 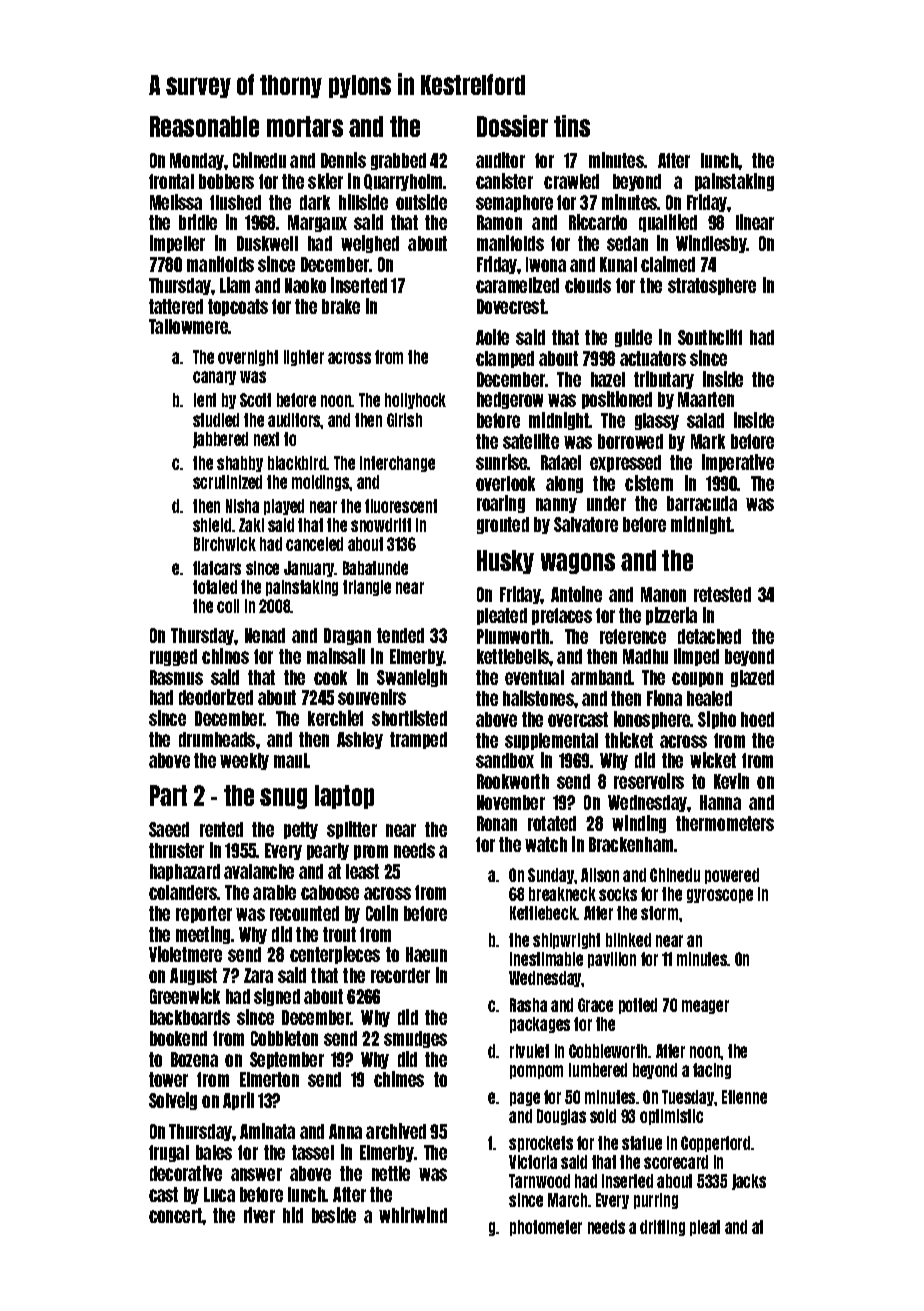 I want to click on Windlesby, so click(x=711, y=244).
